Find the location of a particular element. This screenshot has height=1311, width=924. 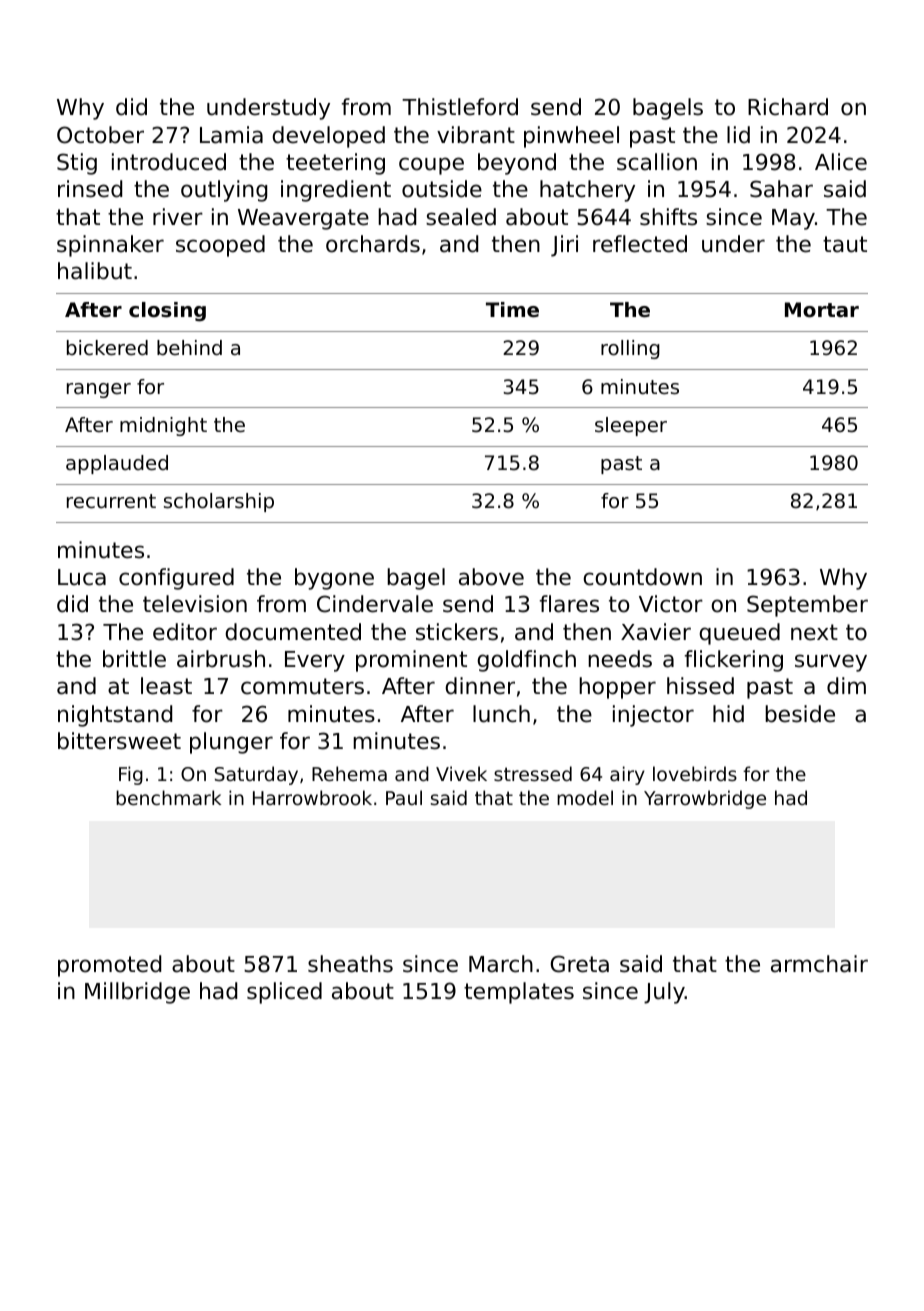

spliced is located at coordinates (284, 993).
